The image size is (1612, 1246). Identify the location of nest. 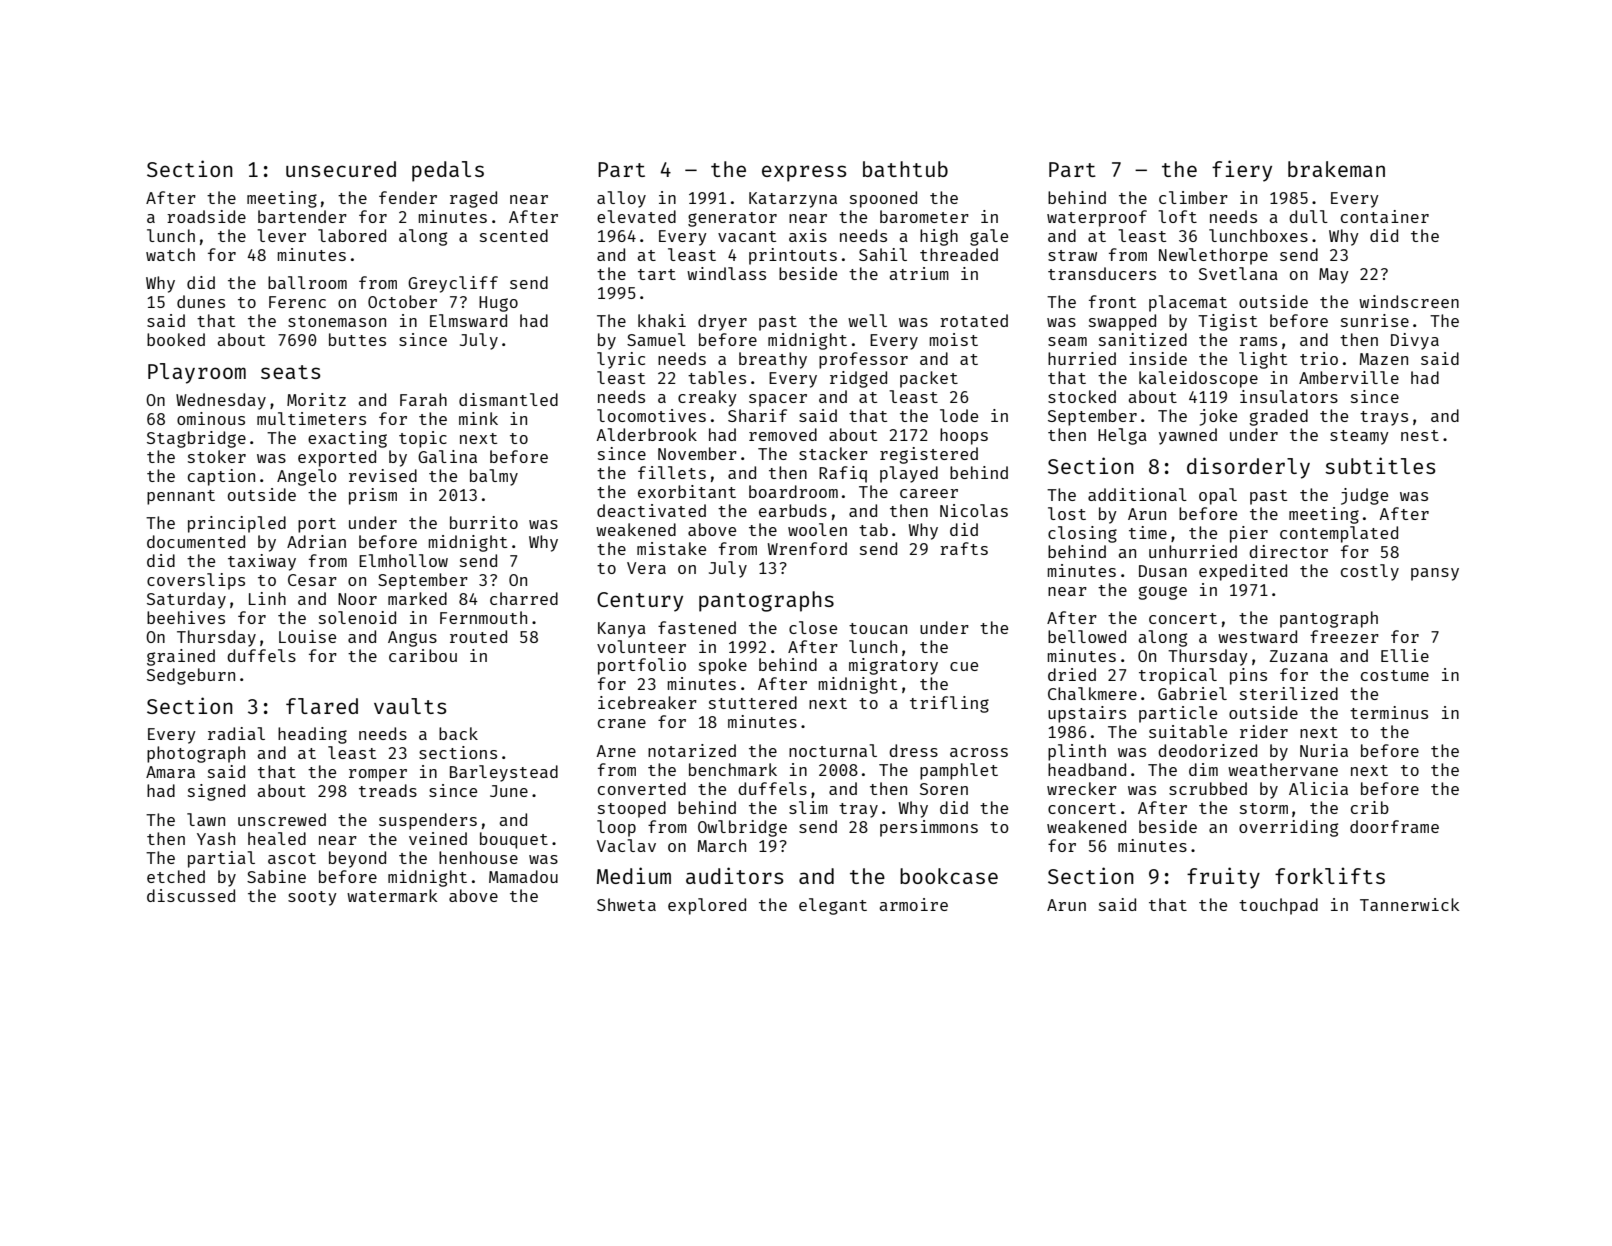
(1420, 435).
